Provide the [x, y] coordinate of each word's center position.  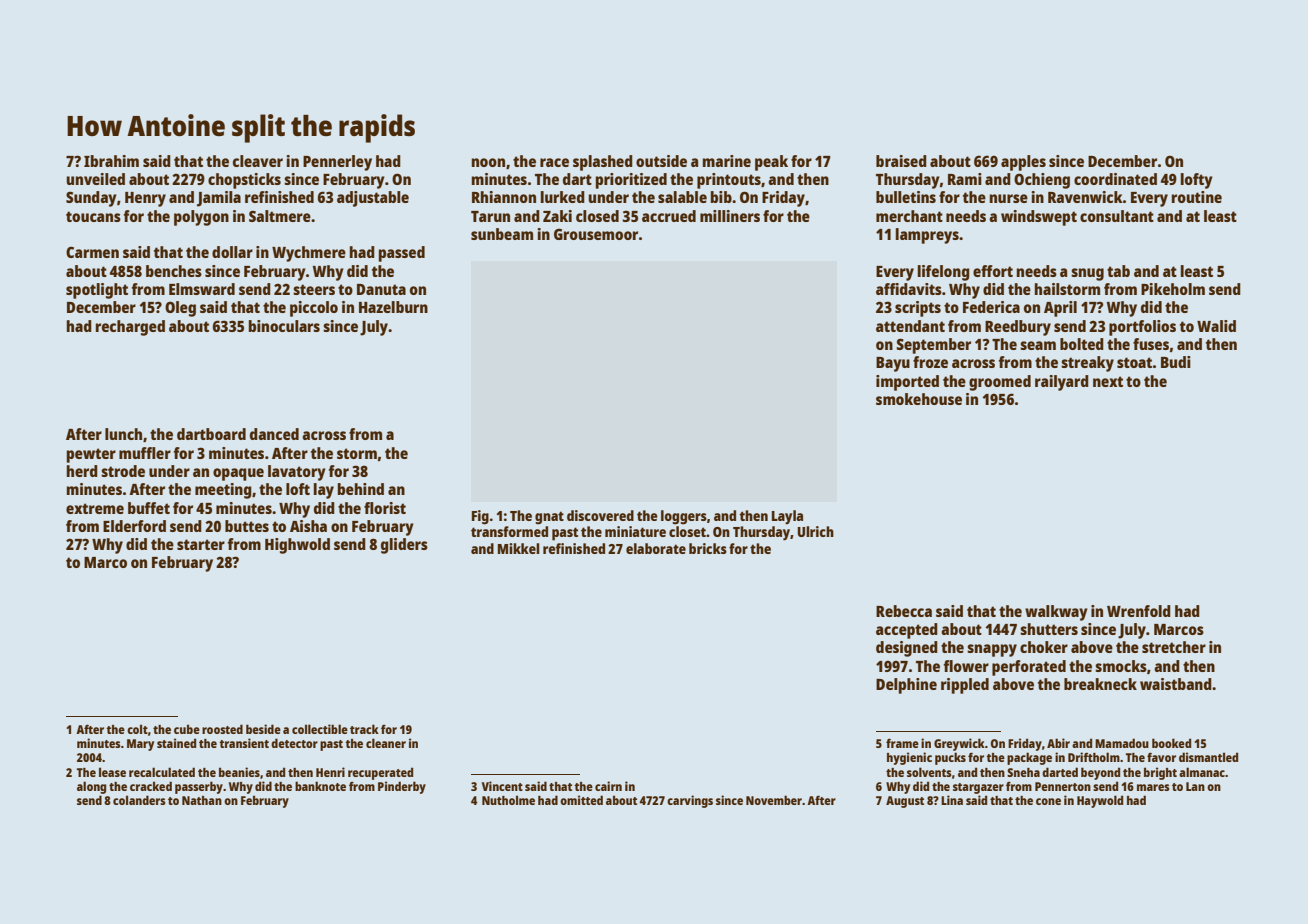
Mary [140, 745]
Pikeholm [1173, 289]
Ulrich [816, 531]
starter [201, 544]
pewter [91, 455]
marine [727, 161]
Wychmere [309, 254]
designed [907, 649]
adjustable [373, 199]
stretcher [1174, 647]
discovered [600, 515]
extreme [95, 508]
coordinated [1115, 179]
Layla [787, 517]
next [1108, 381]
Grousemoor [596, 234]
